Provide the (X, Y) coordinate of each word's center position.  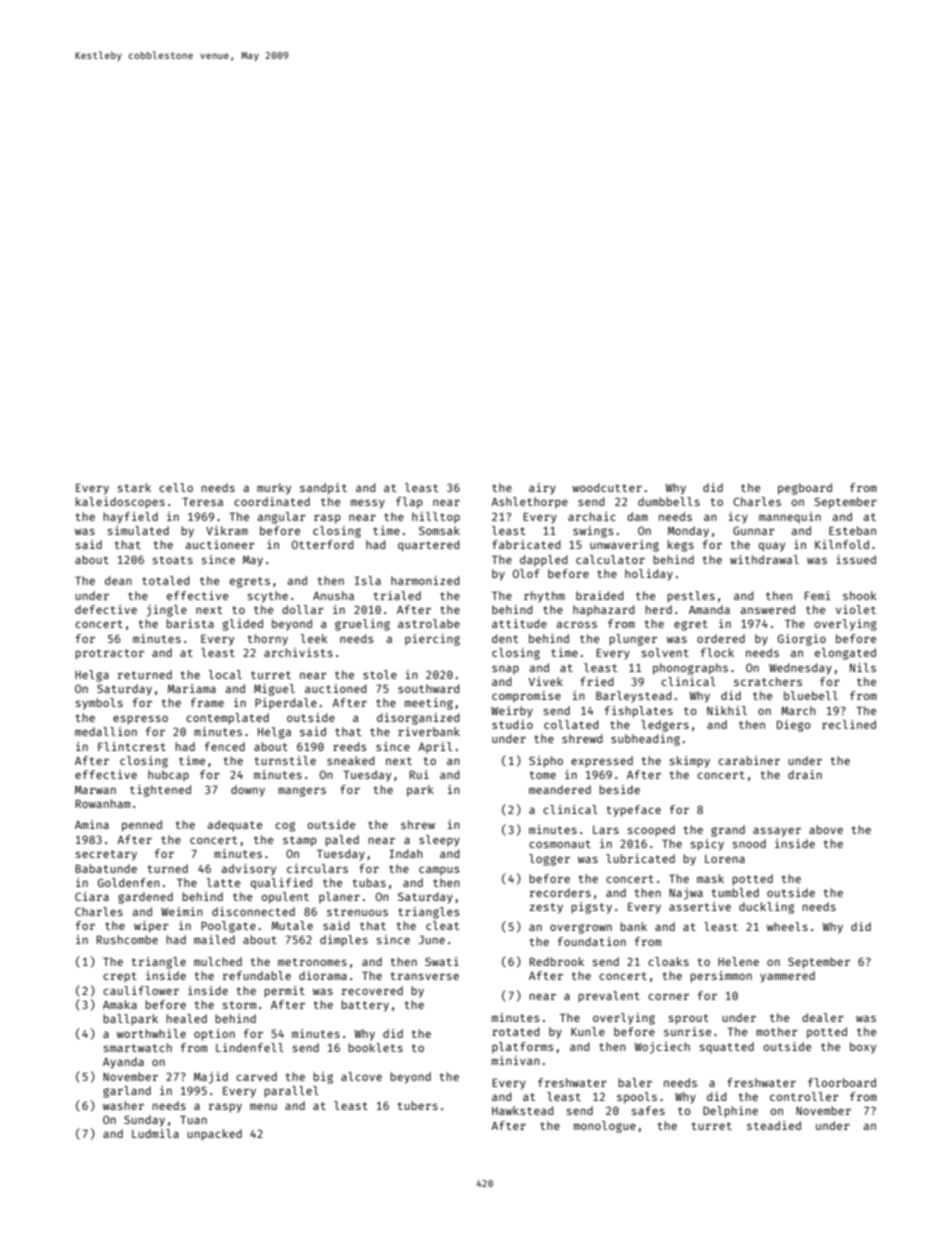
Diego (793, 726)
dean (118, 580)
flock (717, 652)
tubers (417, 1105)
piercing (432, 640)
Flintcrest (132, 746)
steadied (774, 1125)
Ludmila (155, 1133)
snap (505, 669)
